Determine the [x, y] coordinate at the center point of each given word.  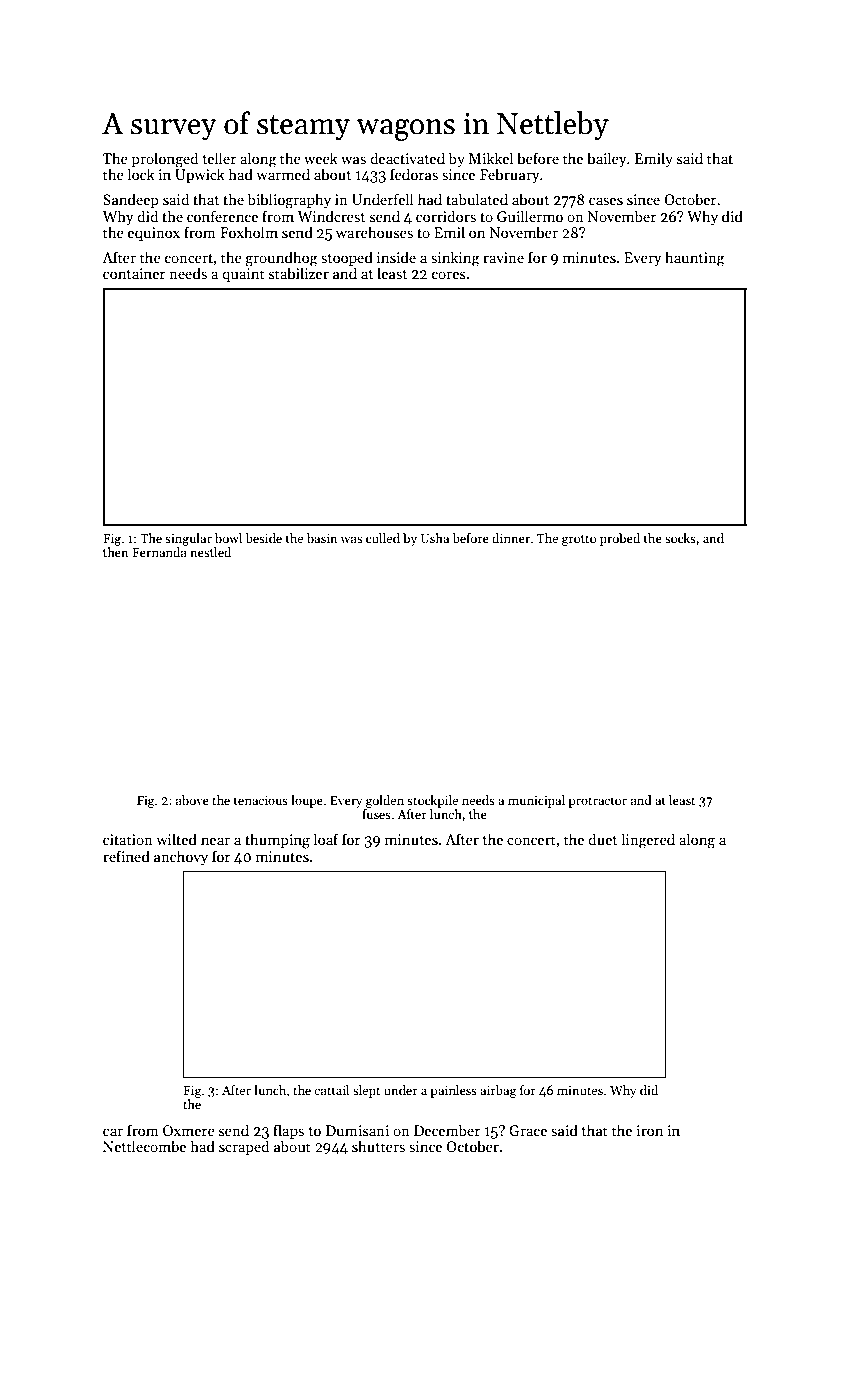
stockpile [432, 801]
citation [128, 839]
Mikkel [491, 158]
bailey [606, 159]
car [113, 1132]
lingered [648, 841]
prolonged [164, 160]
